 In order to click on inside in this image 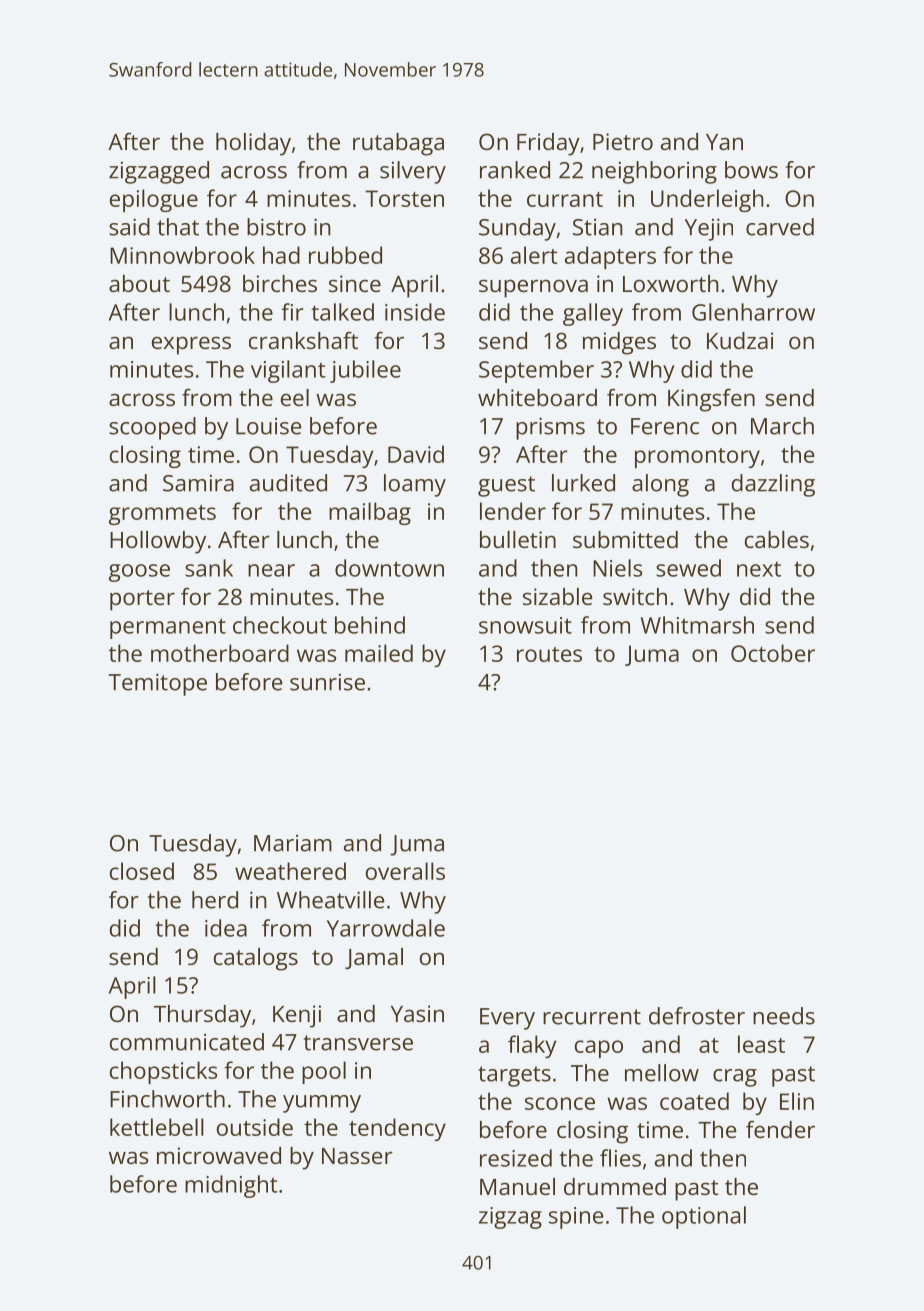, I will do `click(415, 312)`.
